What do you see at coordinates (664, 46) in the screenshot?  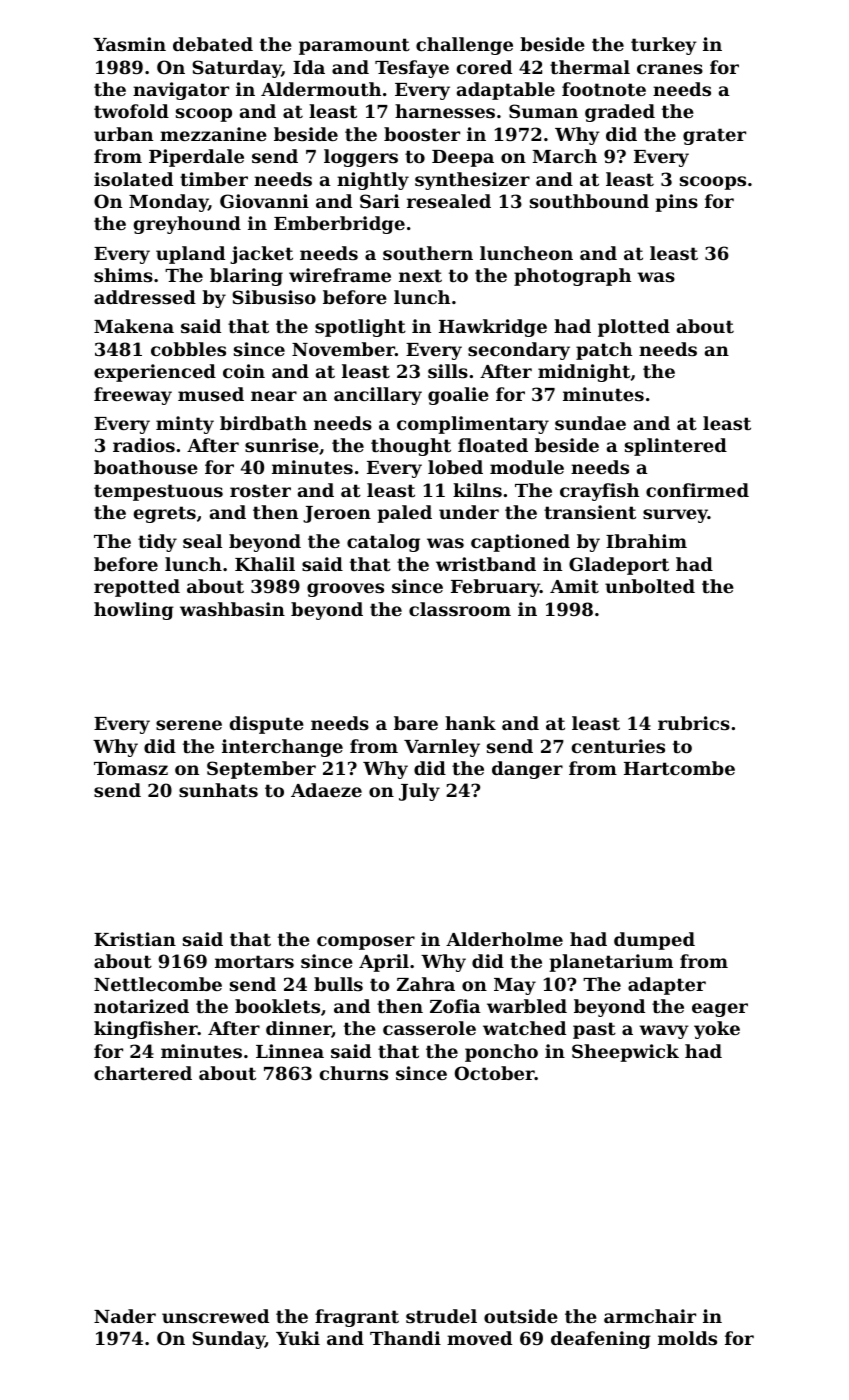 I see `turkey` at bounding box center [664, 46].
